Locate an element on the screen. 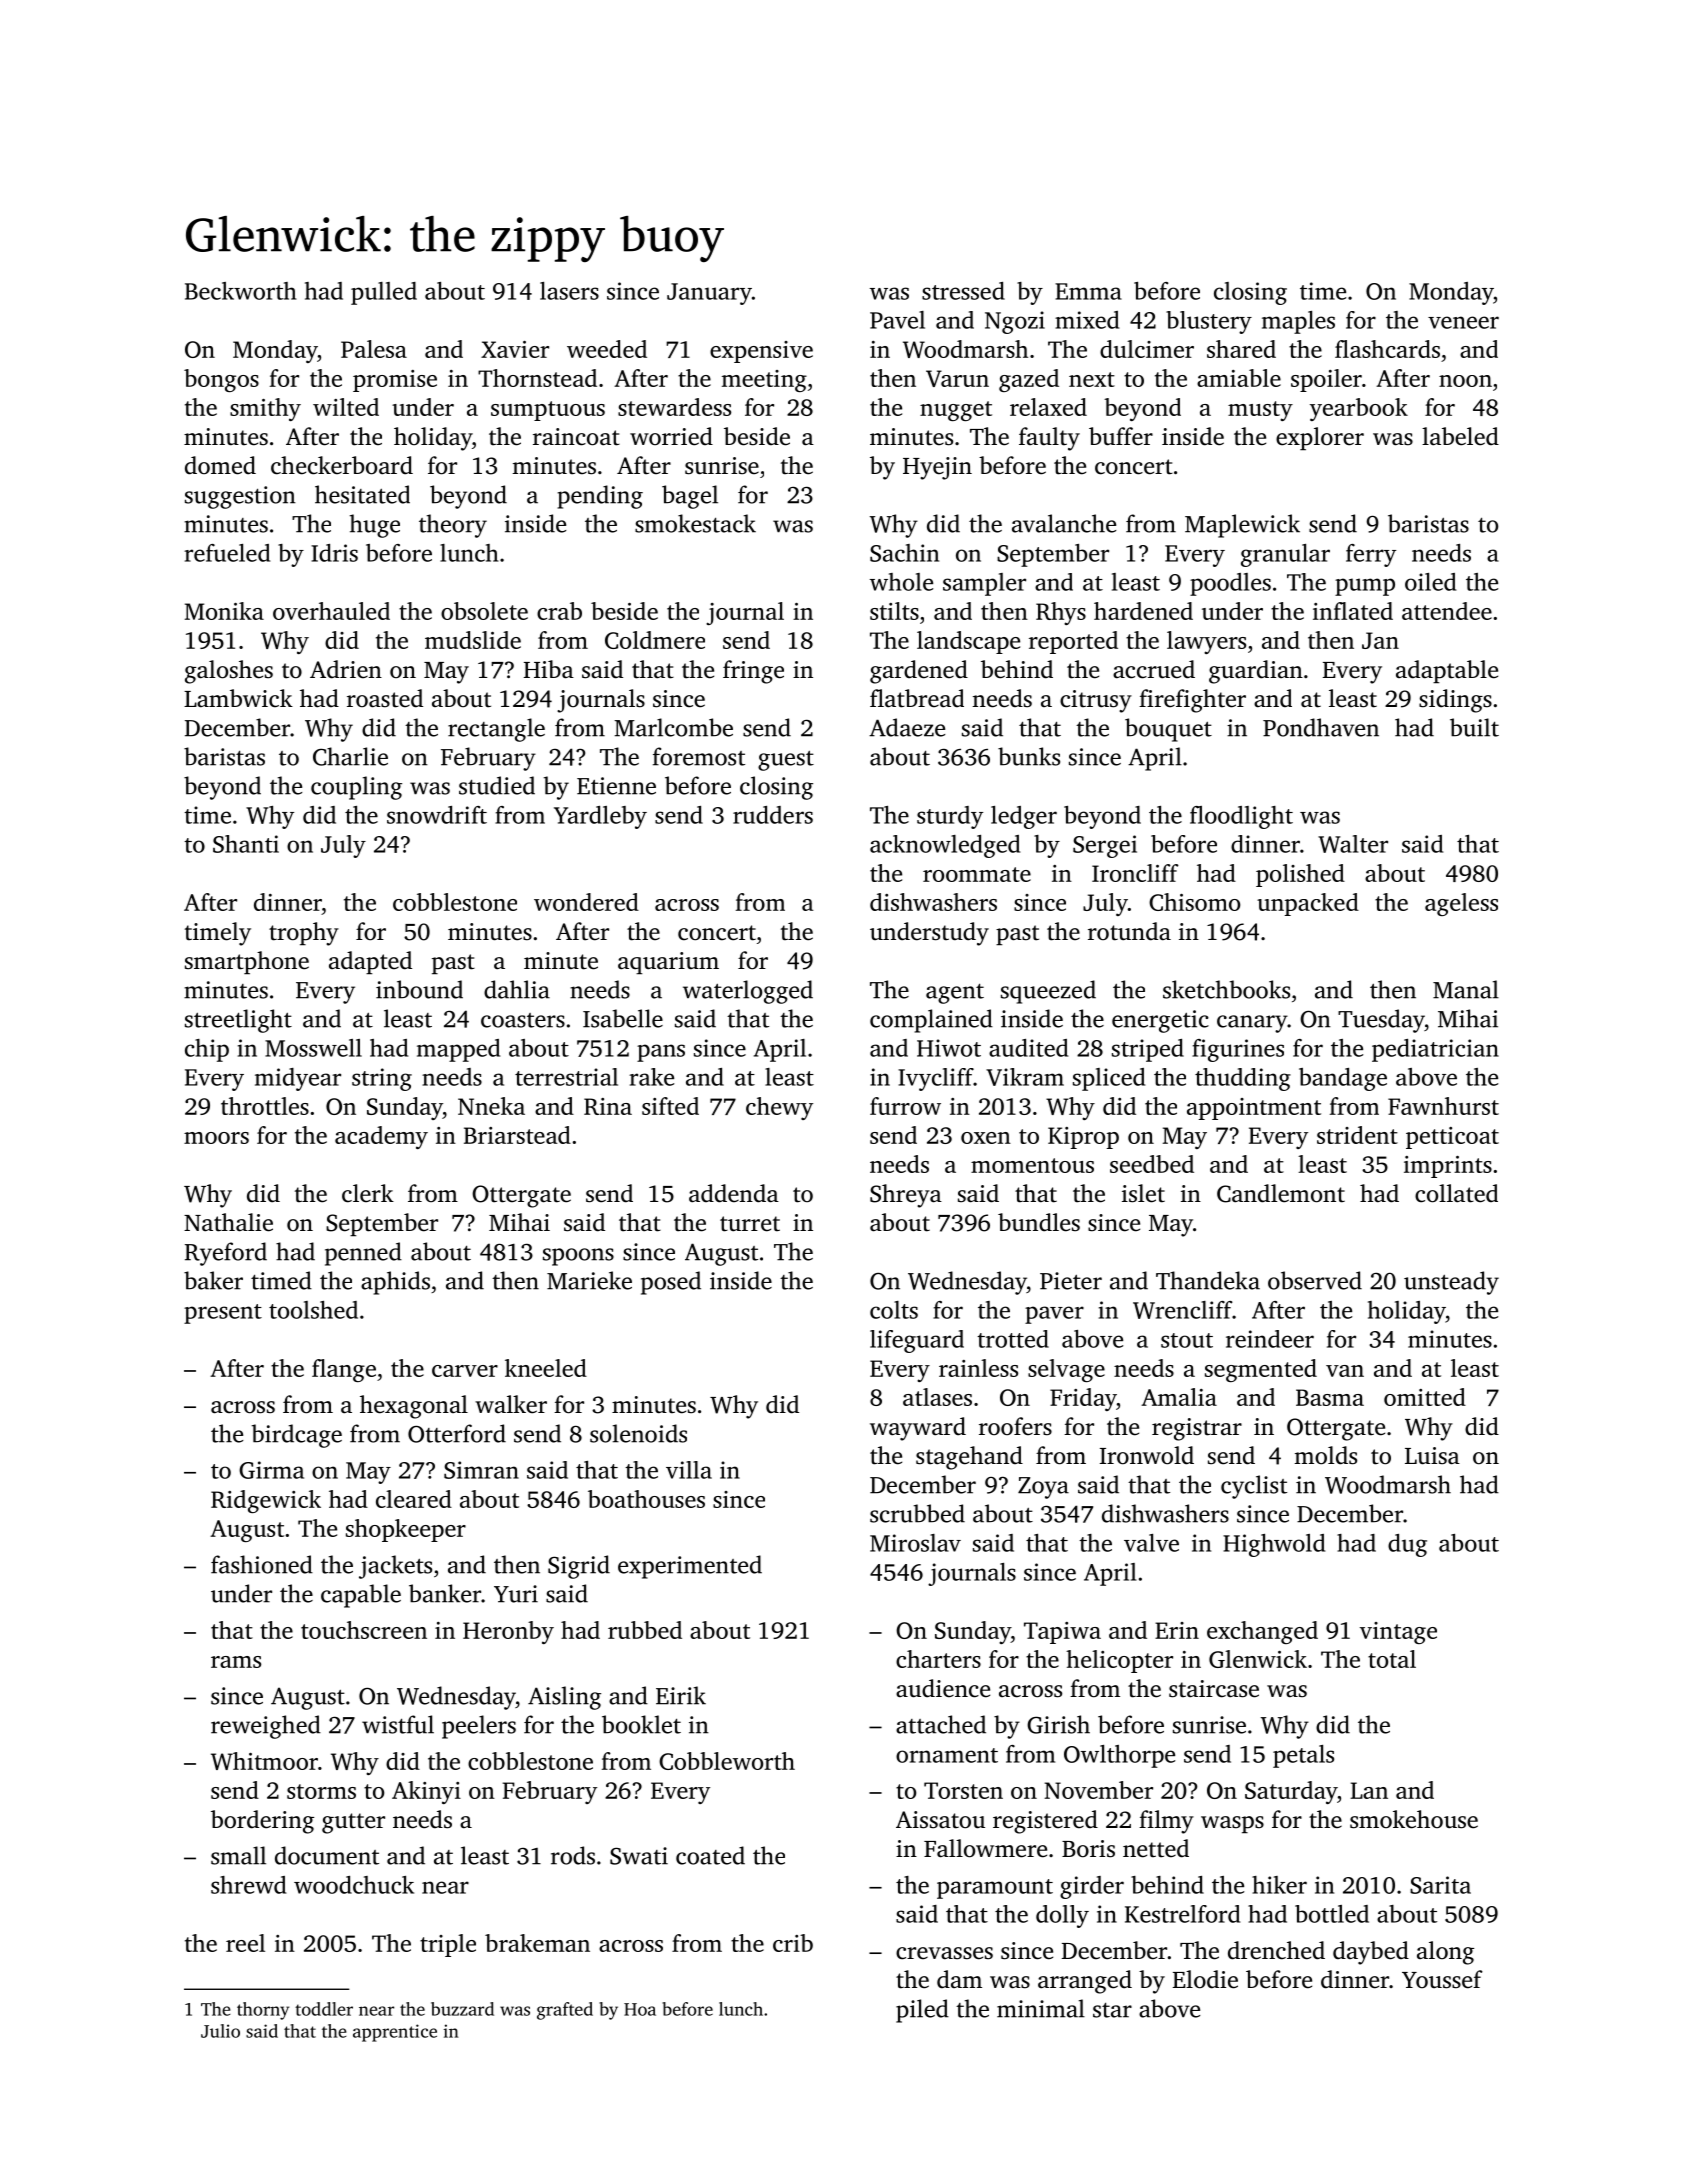 Image resolution: width=1683 pixels, height=2178 pixels. reweighed is located at coordinates (266, 1727).
